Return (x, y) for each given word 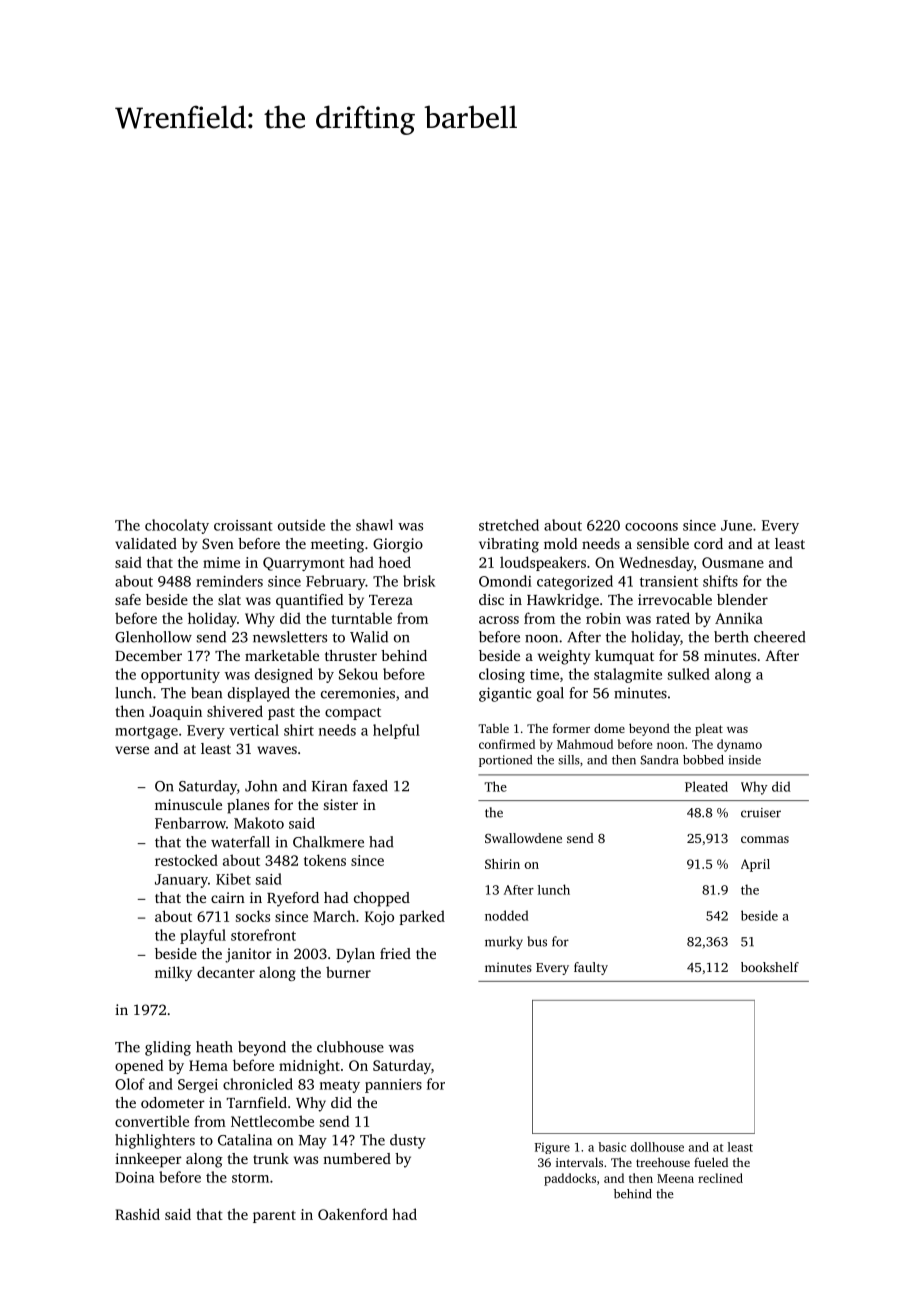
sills (569, 760)
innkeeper (148, 1160)
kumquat (624, 657)
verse (132, 750)
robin (603, 618)
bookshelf (770, 967)
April (755, 865)
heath (214, 1047)
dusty (408, 1141)
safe (128, 599)
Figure (552, 1148)
